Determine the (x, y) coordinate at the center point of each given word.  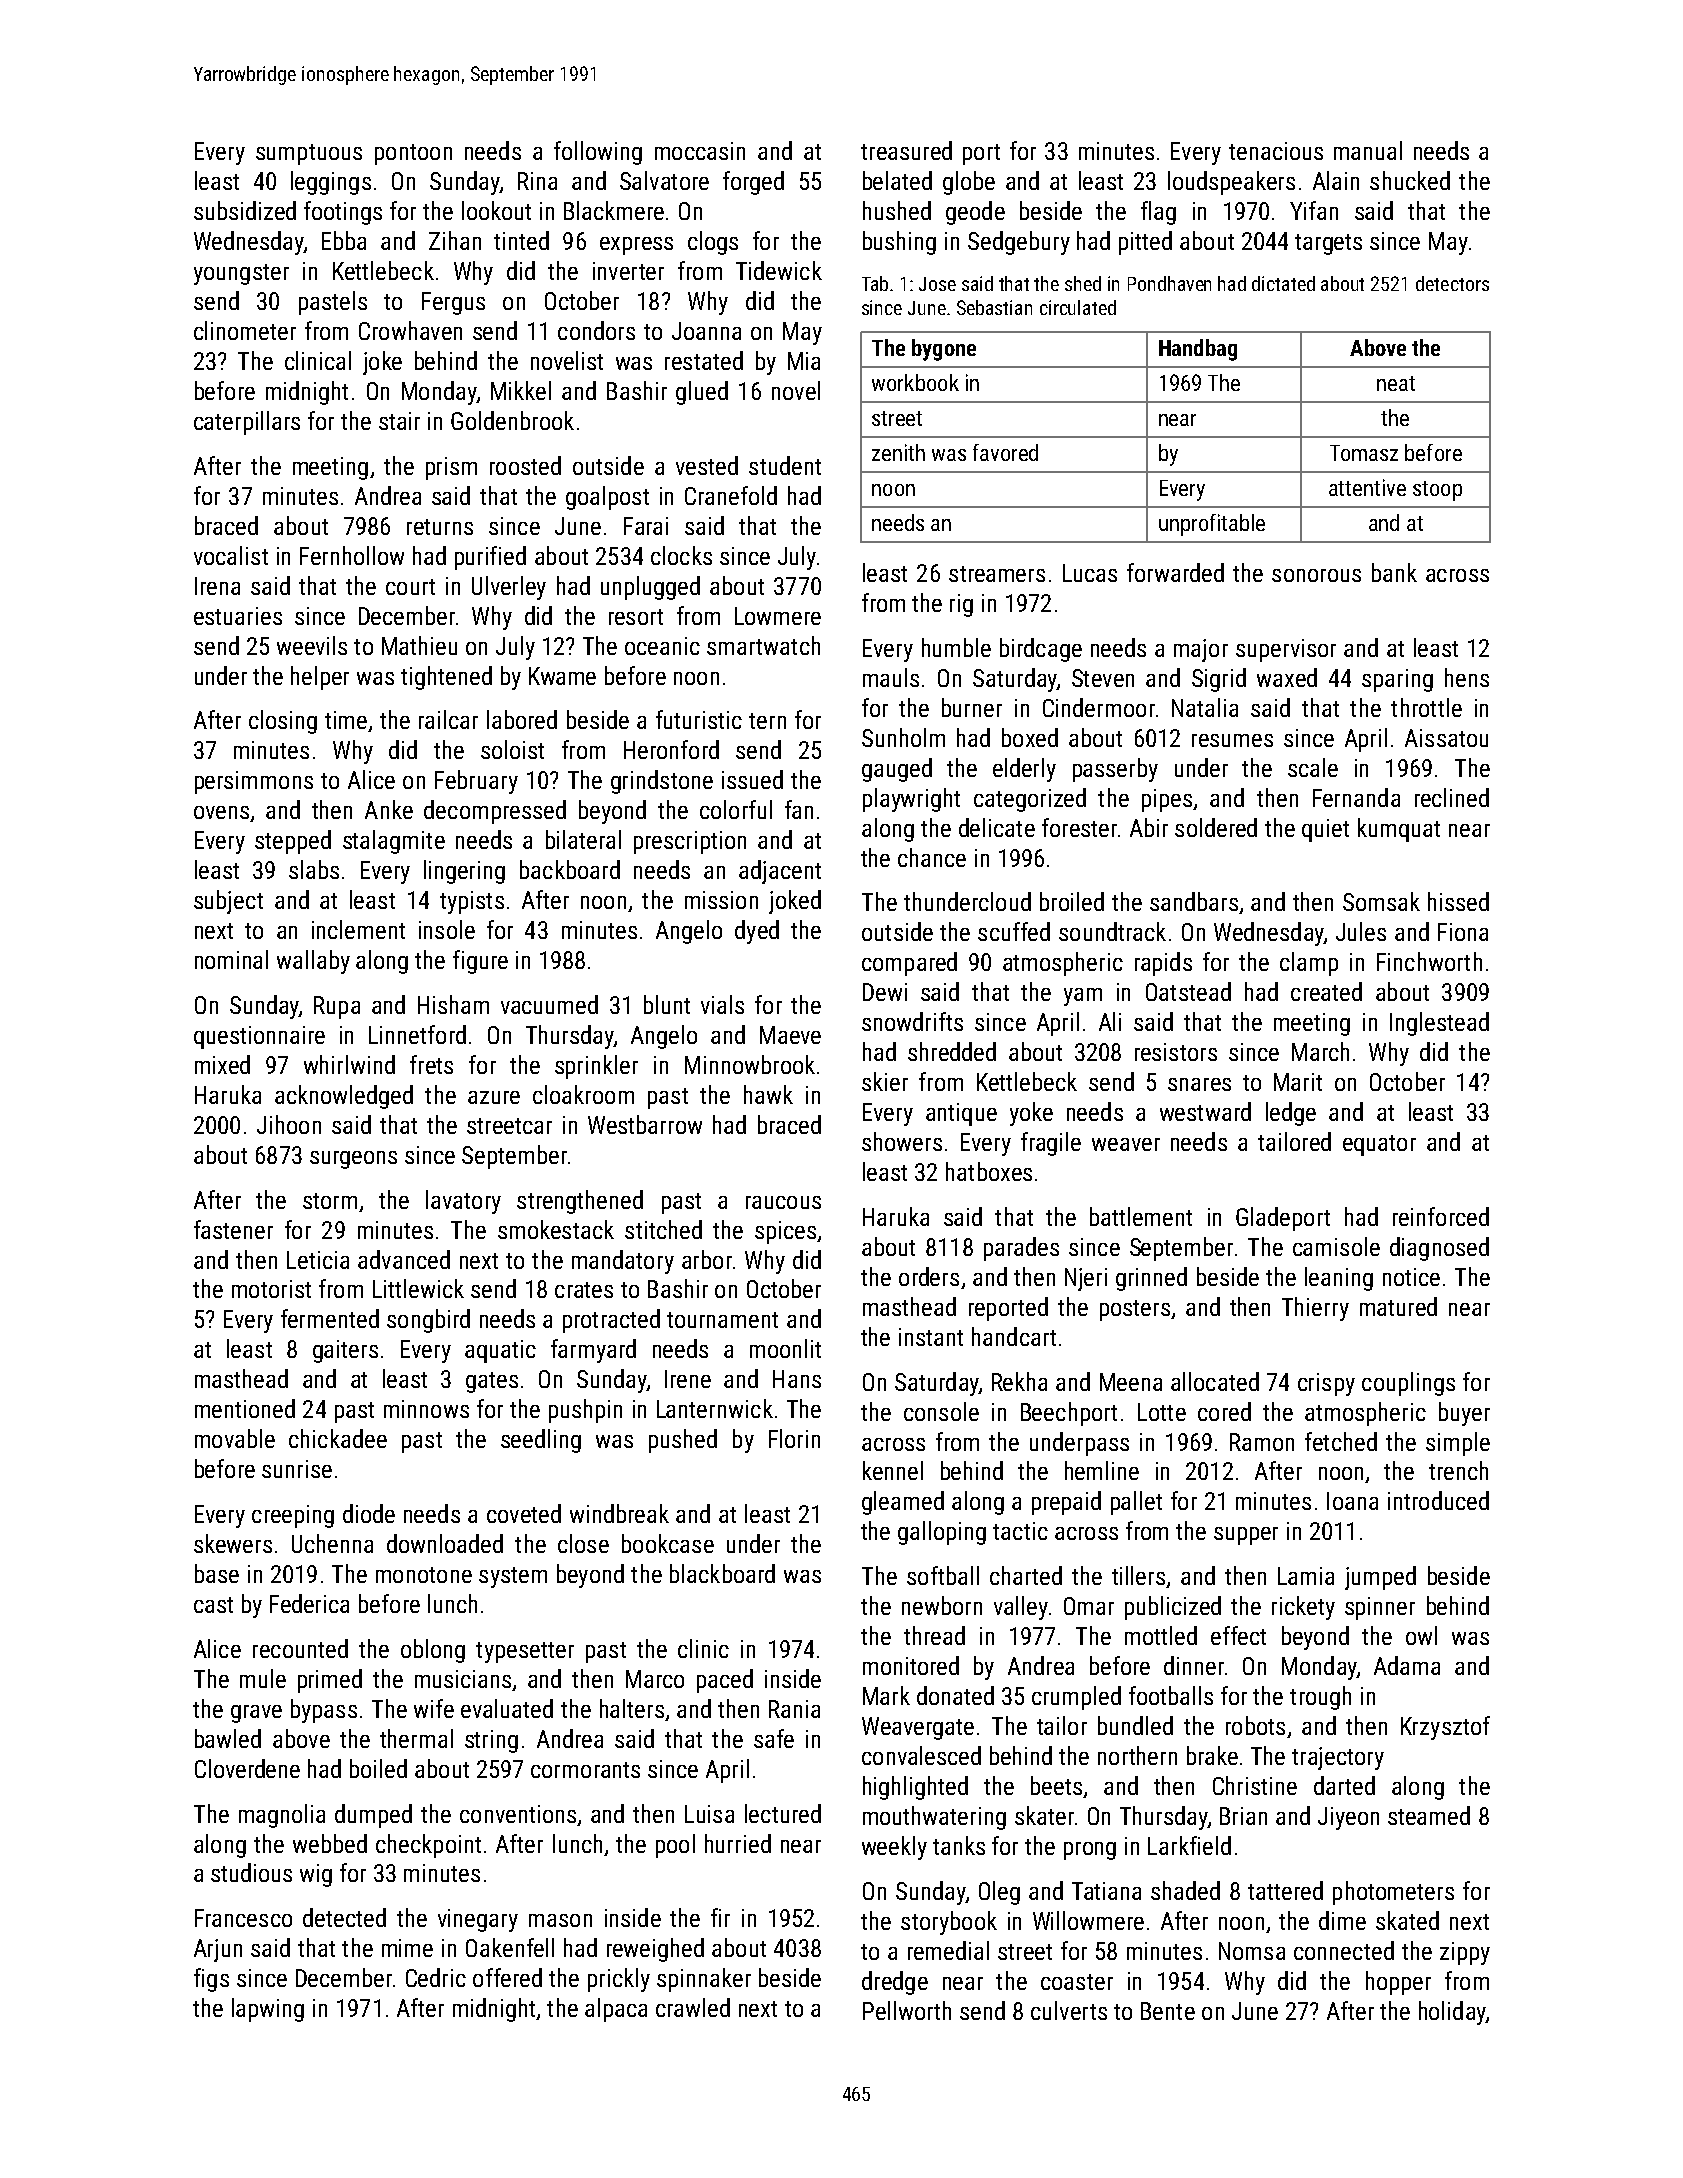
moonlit (785, 1348)
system (513, 1577)
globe (969, 183)
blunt (667, 1004)
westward (1205, 1111)
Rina (537, 181)
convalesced (921, 1755)
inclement (358, 929)
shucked (1410, 180)
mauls (891, 677)
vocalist (231, 555)
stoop (1437, 491)
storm (330, 1201)
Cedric (436, 1977)
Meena (1131, 1382)
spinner (1380, 1608)
